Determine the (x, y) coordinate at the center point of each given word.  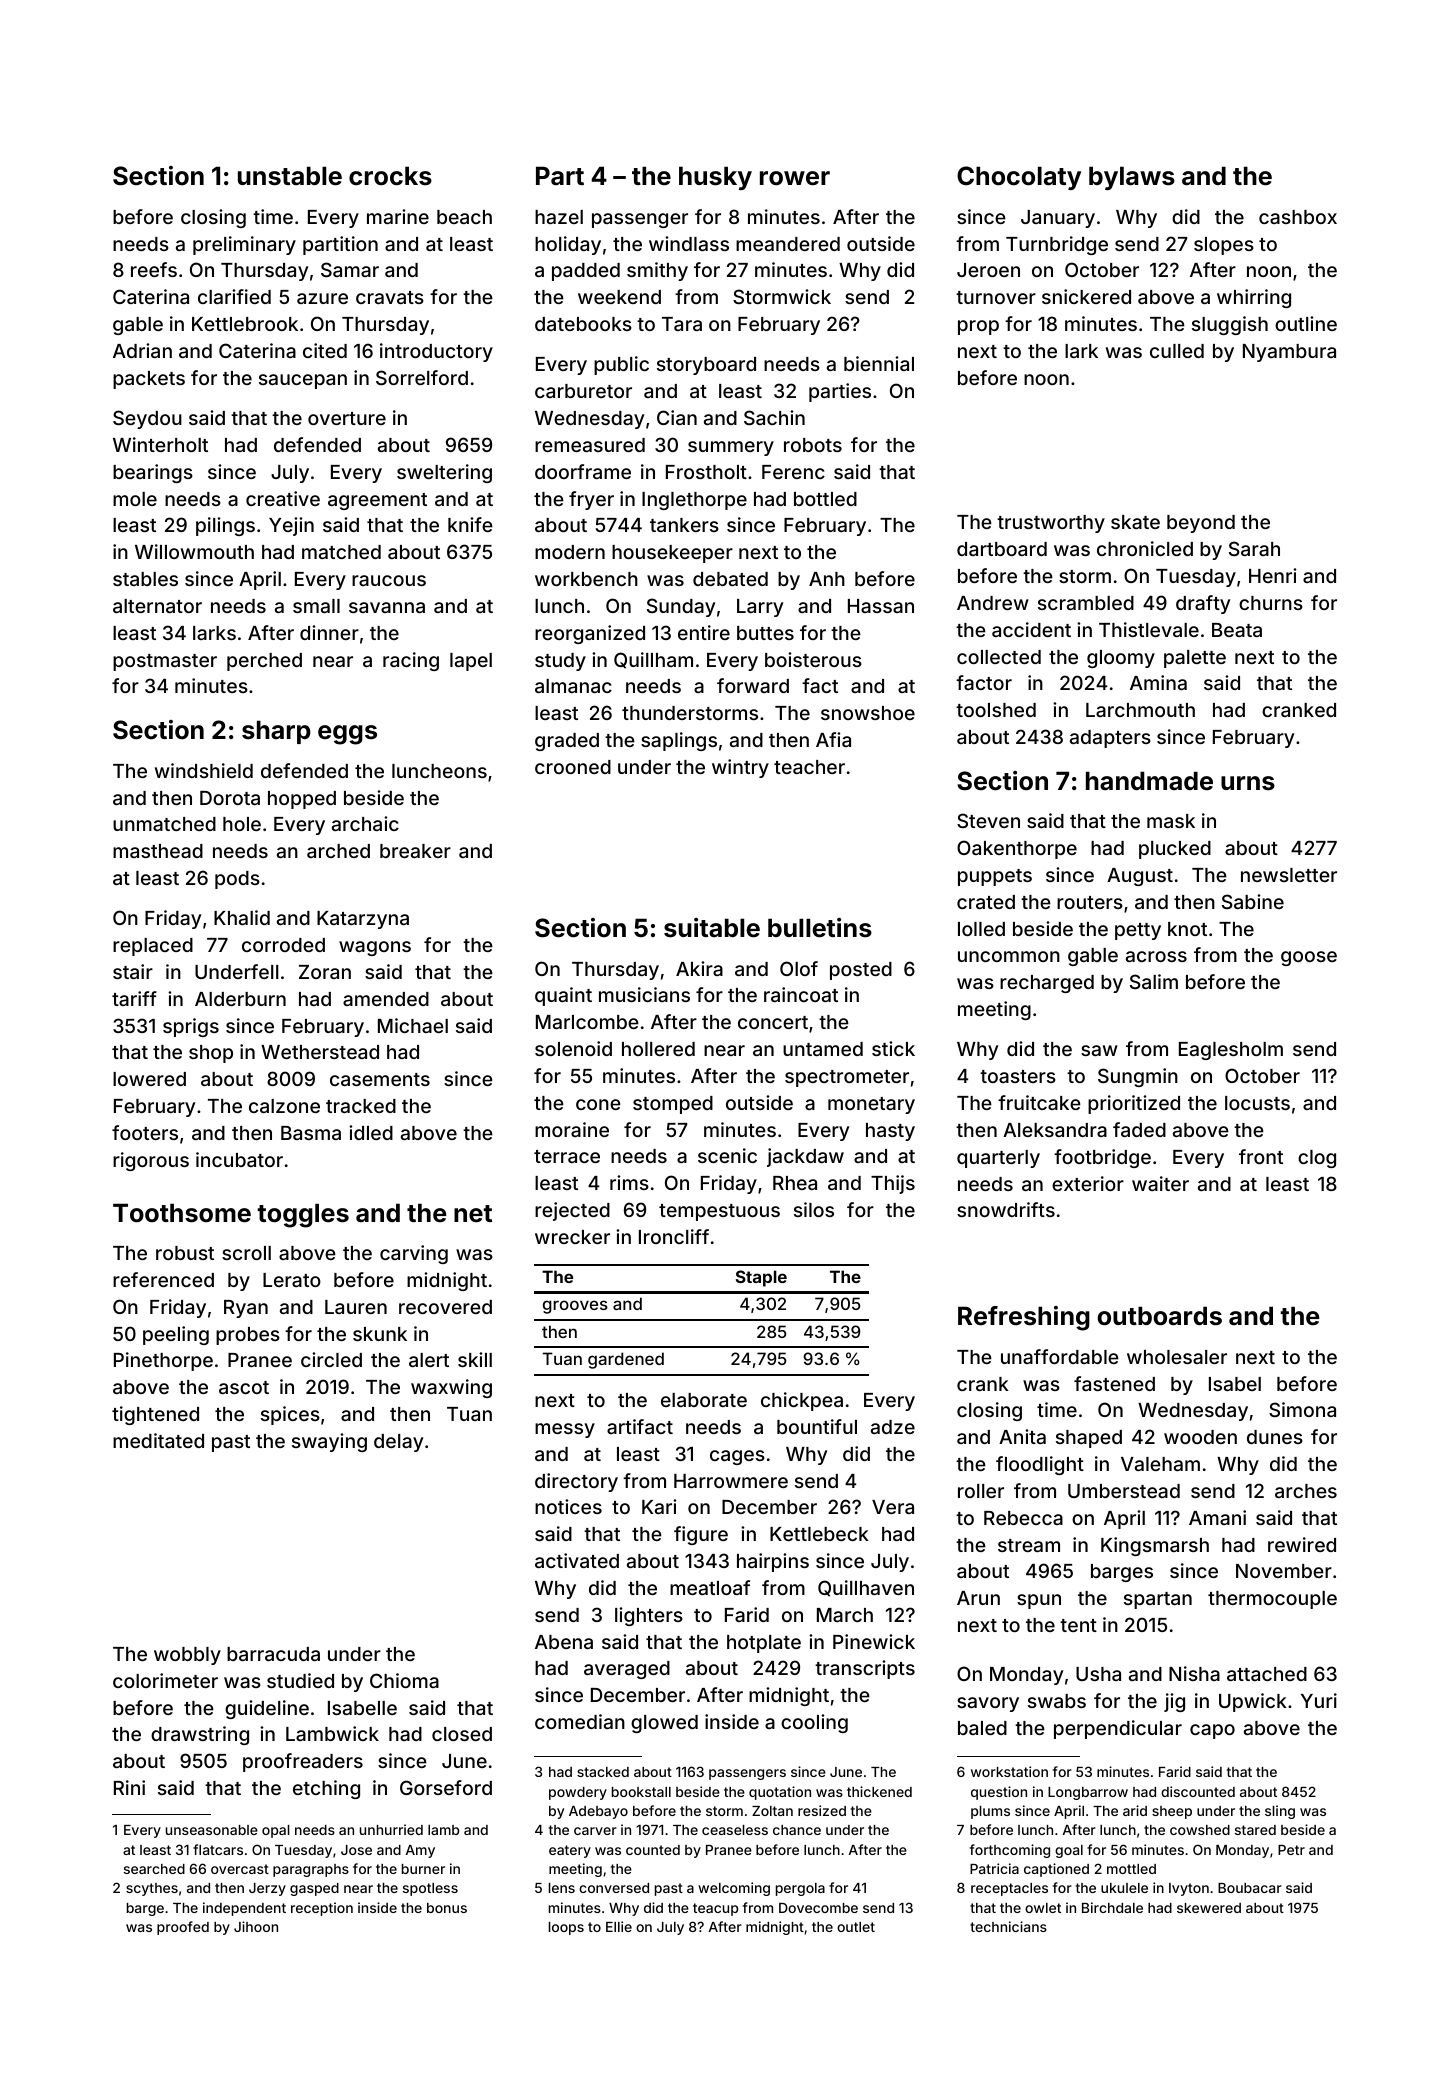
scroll (246, 1253)
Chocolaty (1019, 178)
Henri (1273, 575)
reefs (154, 269)
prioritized (1134, 1104)
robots (813, 445)
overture (347, 418)
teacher (809, 767)
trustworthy (1051, 524)
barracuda (273, 1654)
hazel (559, 217)
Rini (129, 1787)
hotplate (764, 1644)
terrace (567, 1156)
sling (1280, 1812)
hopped (302, 800)
